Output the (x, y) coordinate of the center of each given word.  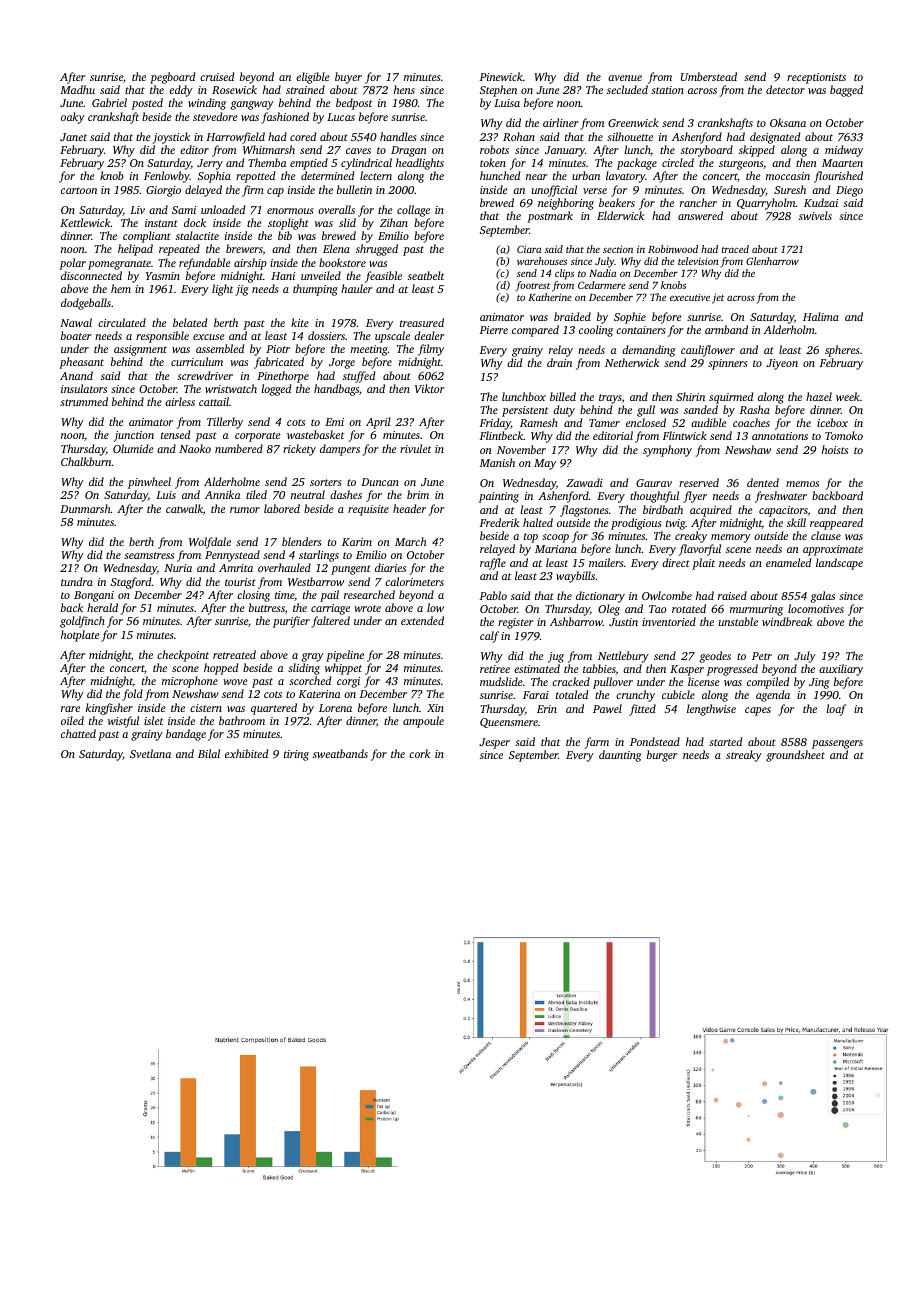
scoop (555, 538)
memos (802, 484)
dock (195, 222)
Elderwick (620, 215)
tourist (240, 582)
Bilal (209, 753)
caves (358, 151)
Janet (73, 137)
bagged (846, 91)
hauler (357, 288)
